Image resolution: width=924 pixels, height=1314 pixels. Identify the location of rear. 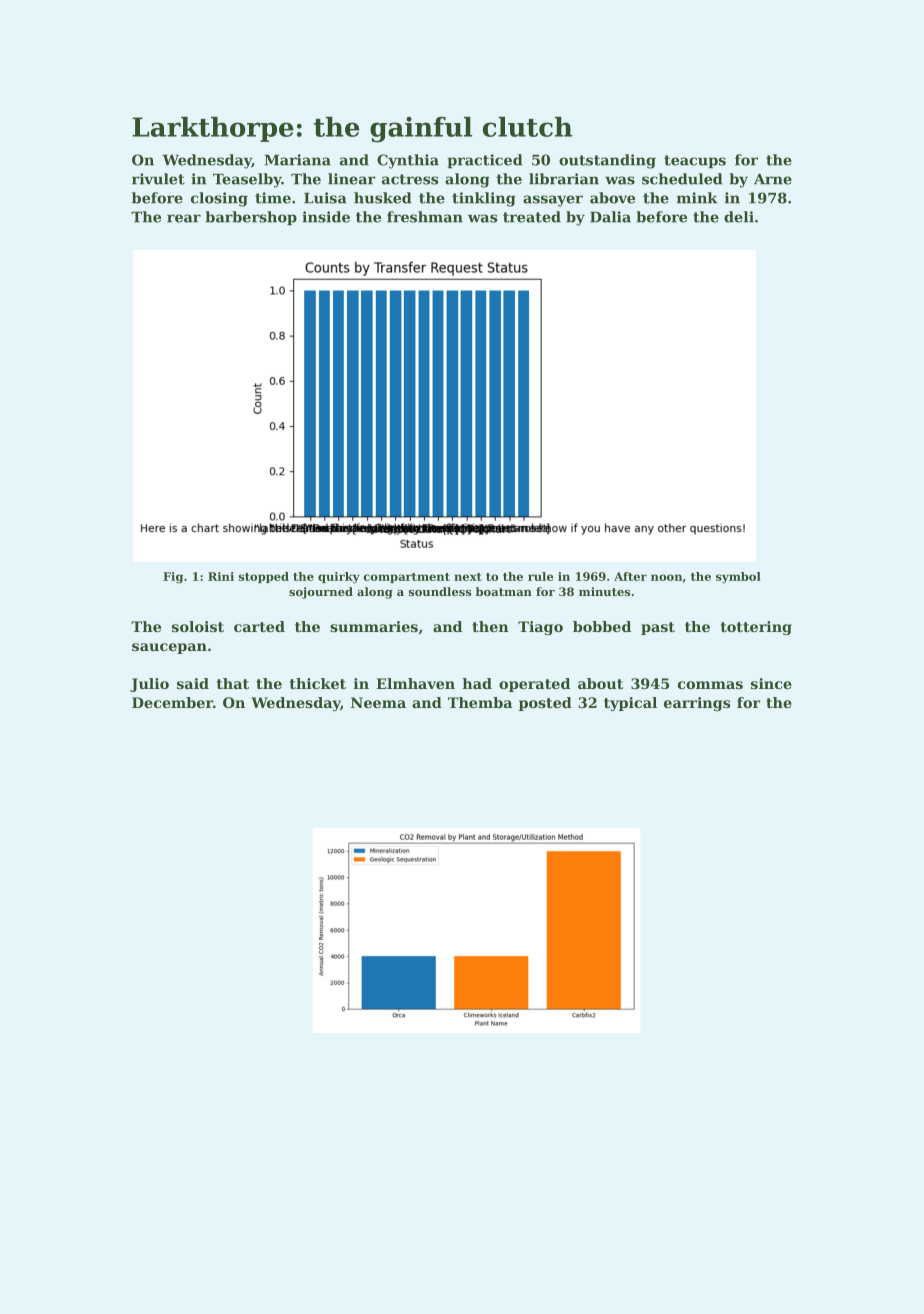
(184, 218).
